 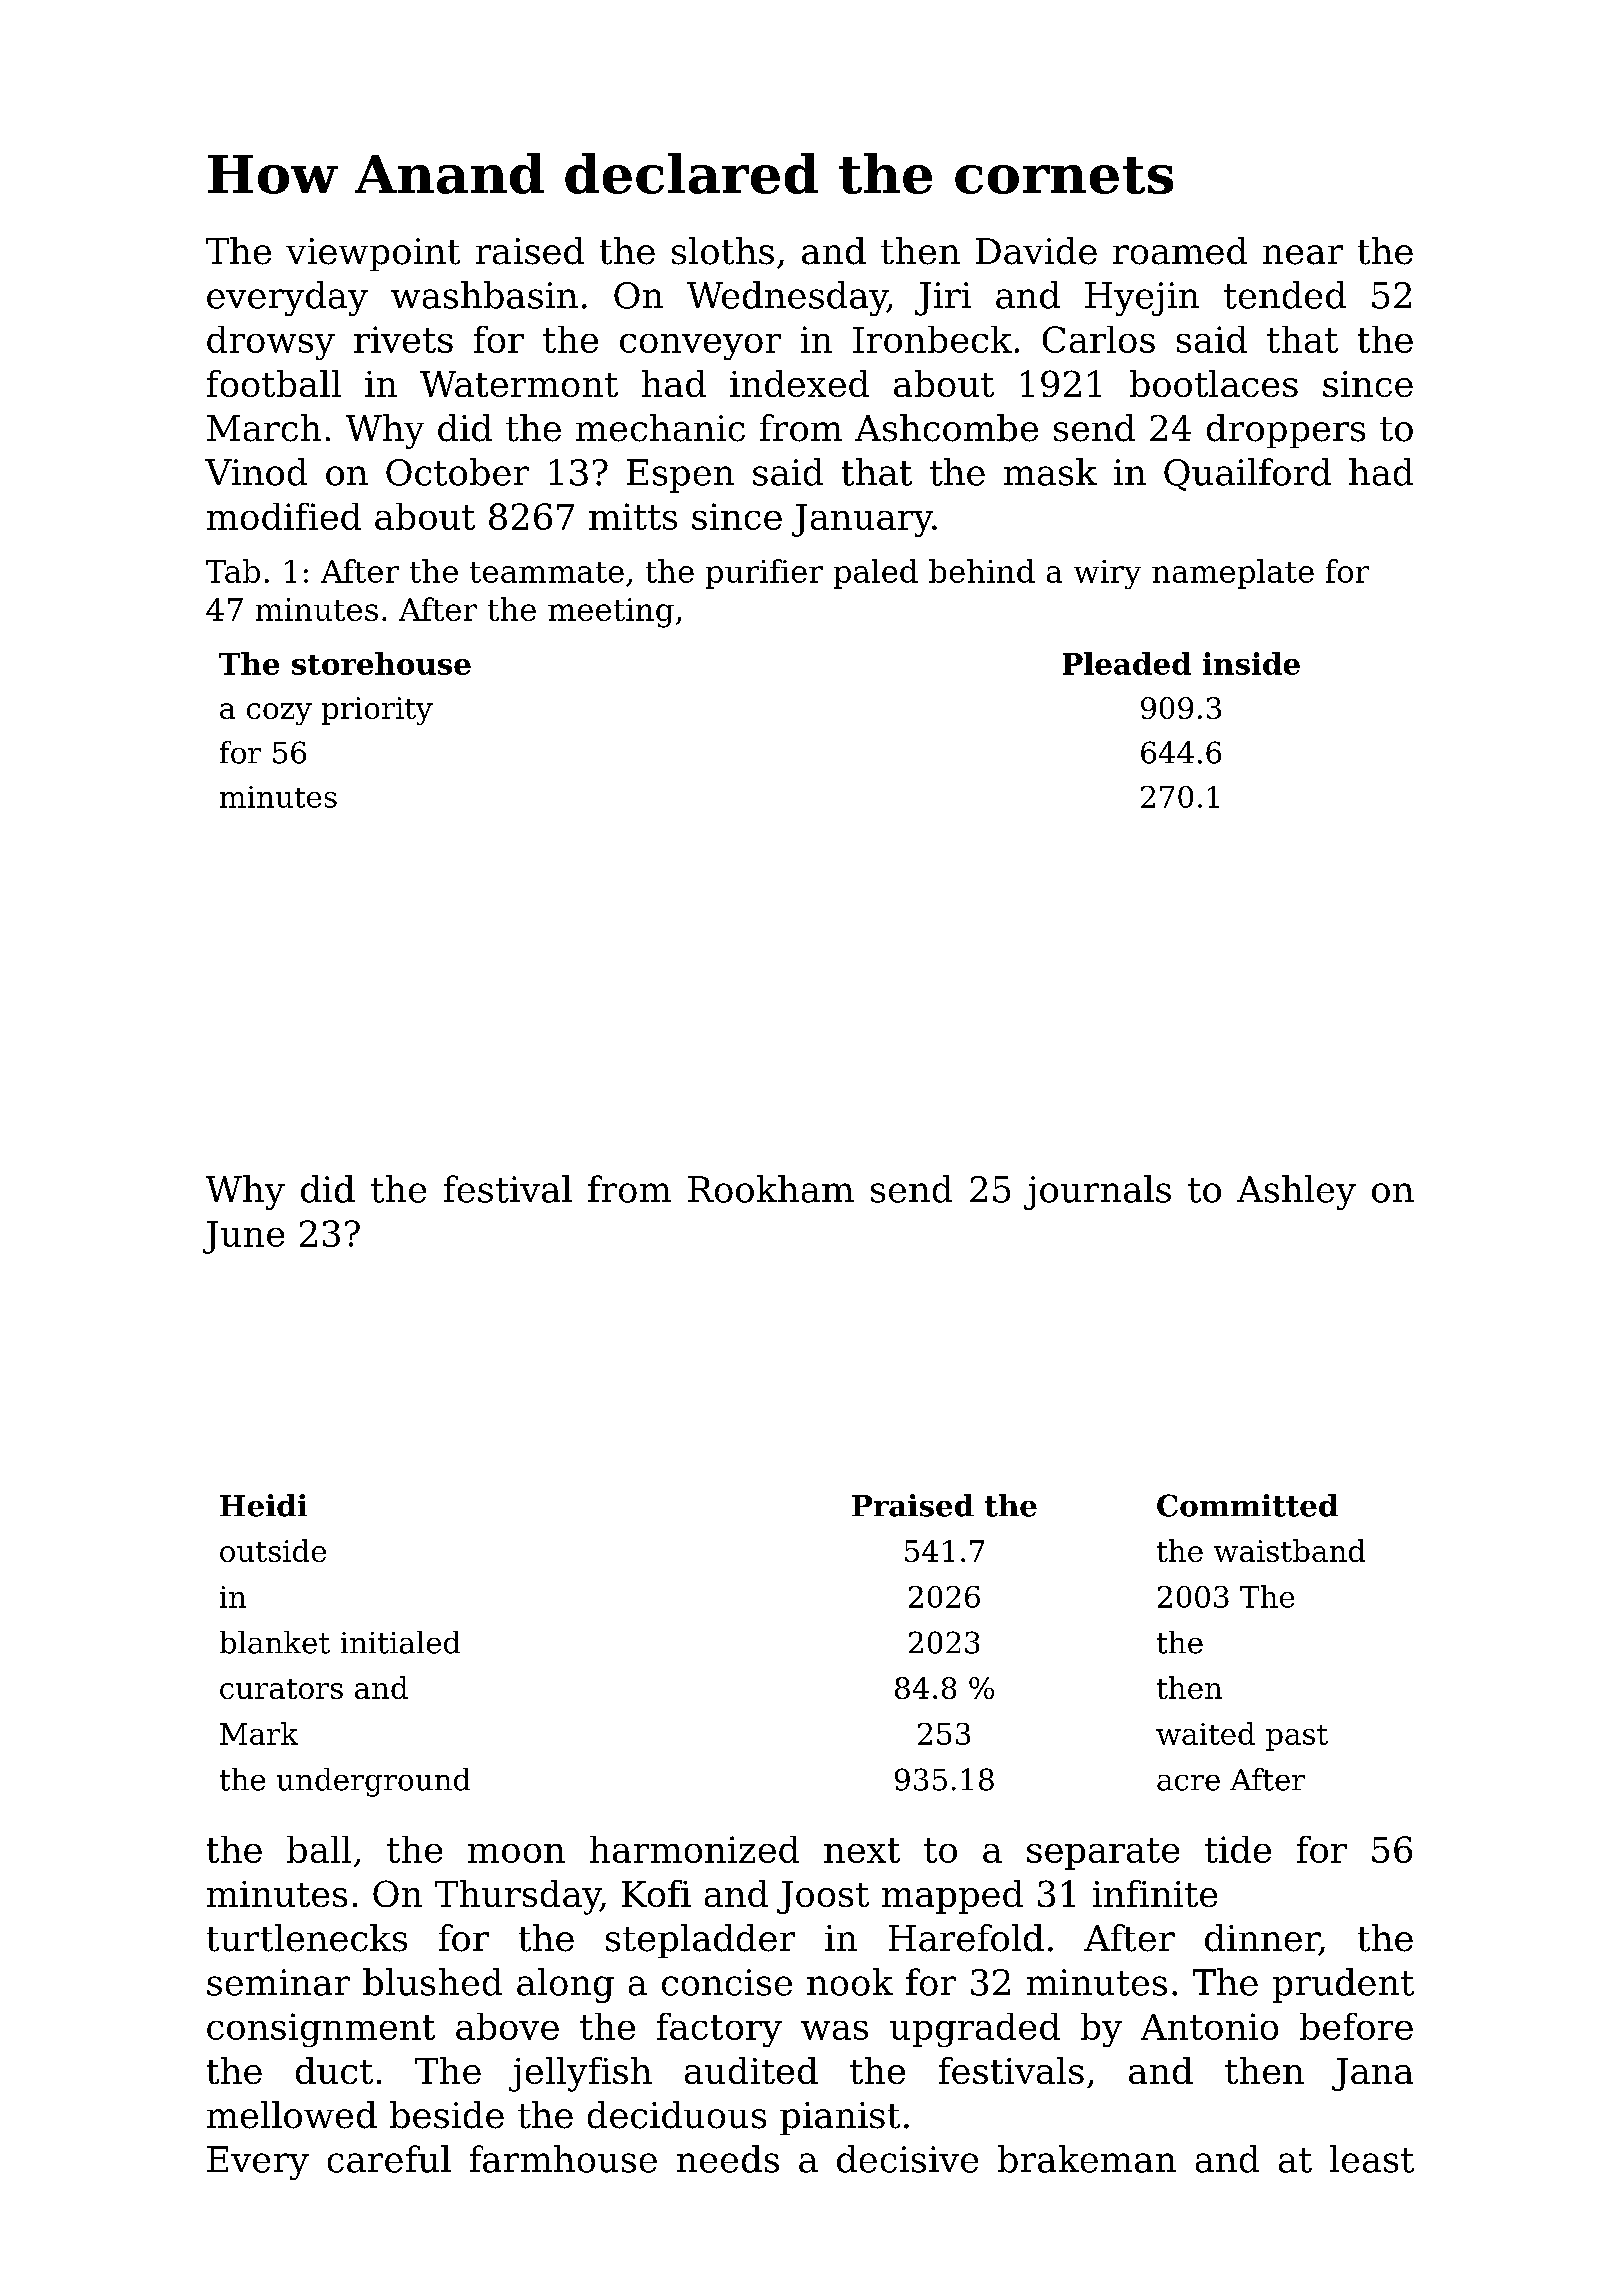 I want to click on behind, so click(x=982, y=571).
